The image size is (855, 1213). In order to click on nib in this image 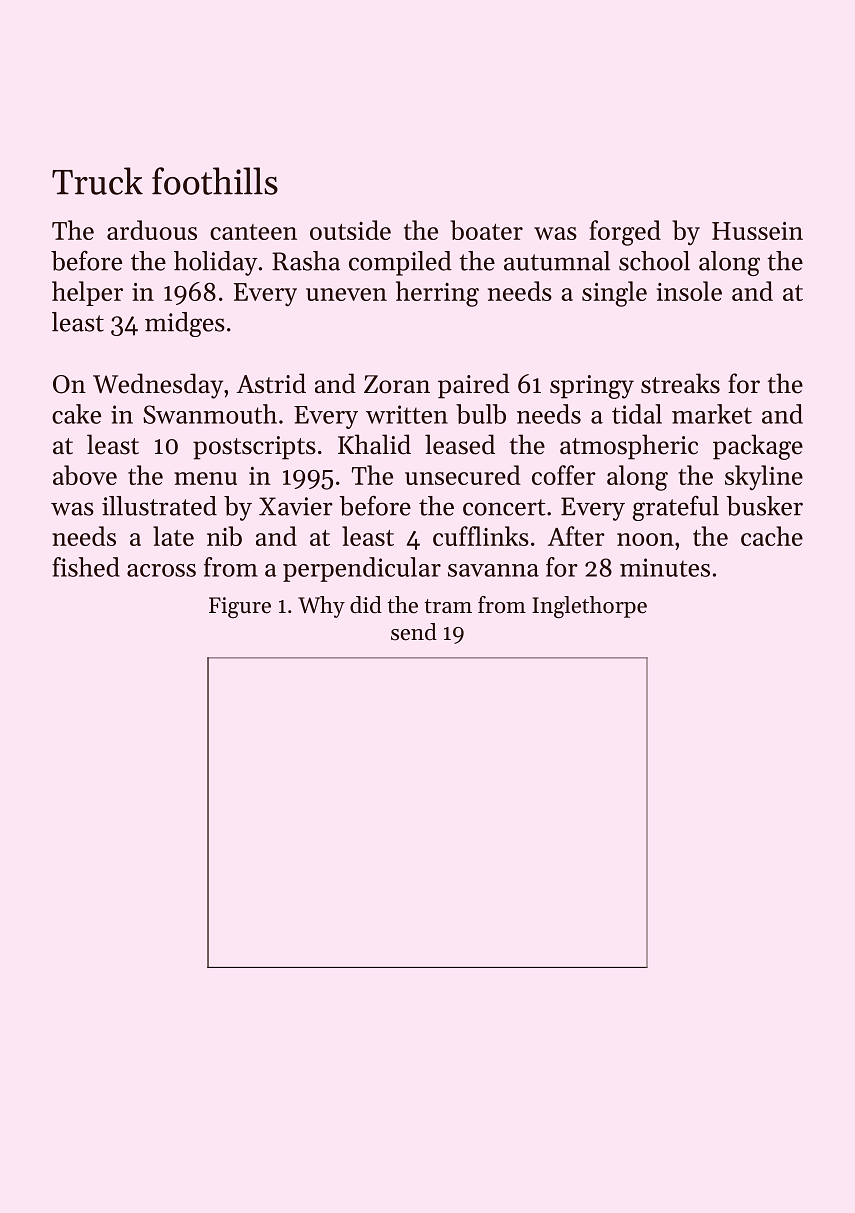, I will do `click(224, 536)`.
